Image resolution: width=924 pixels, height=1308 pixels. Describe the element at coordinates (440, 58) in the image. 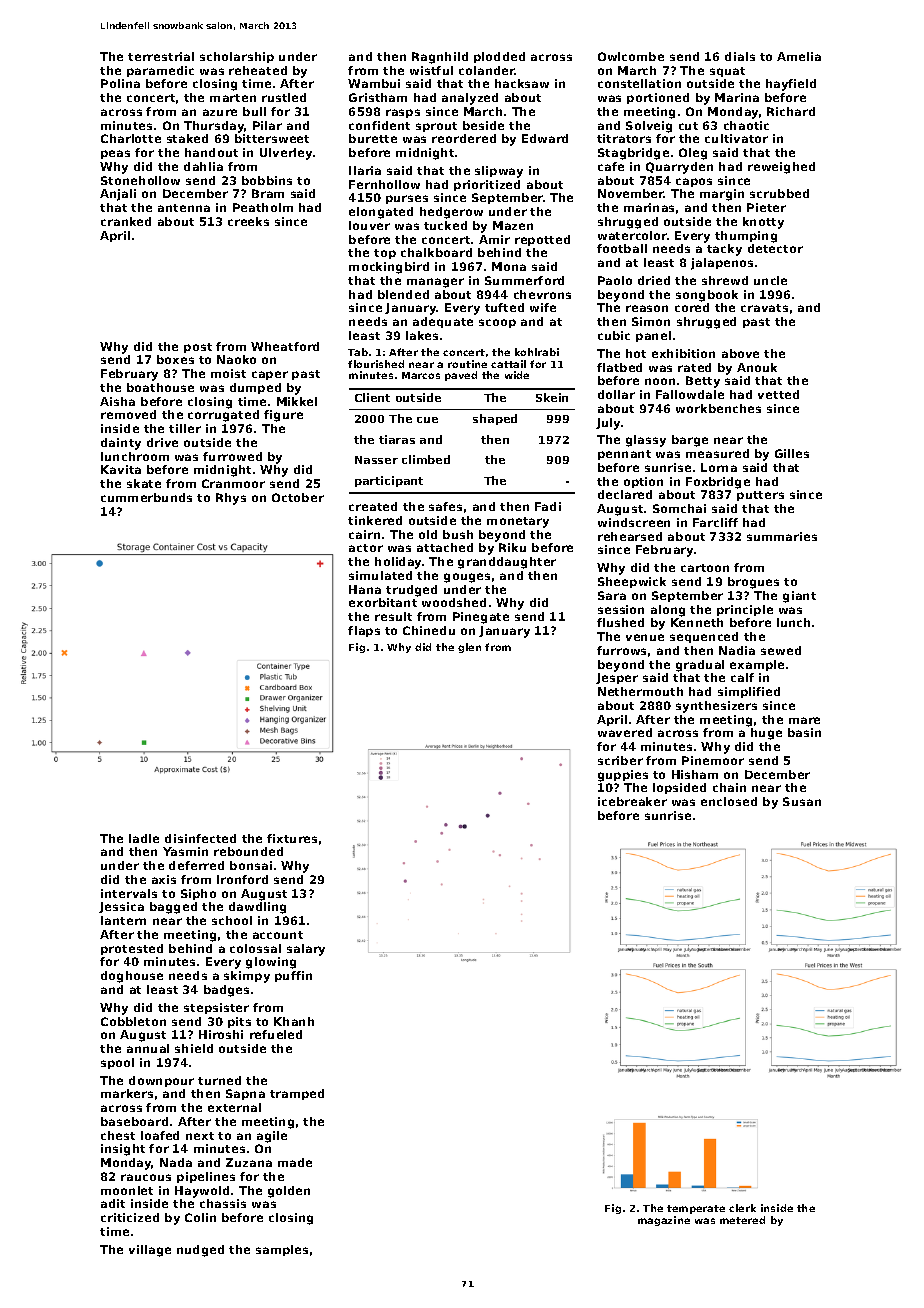

I see `Ragnhild` at that location.
